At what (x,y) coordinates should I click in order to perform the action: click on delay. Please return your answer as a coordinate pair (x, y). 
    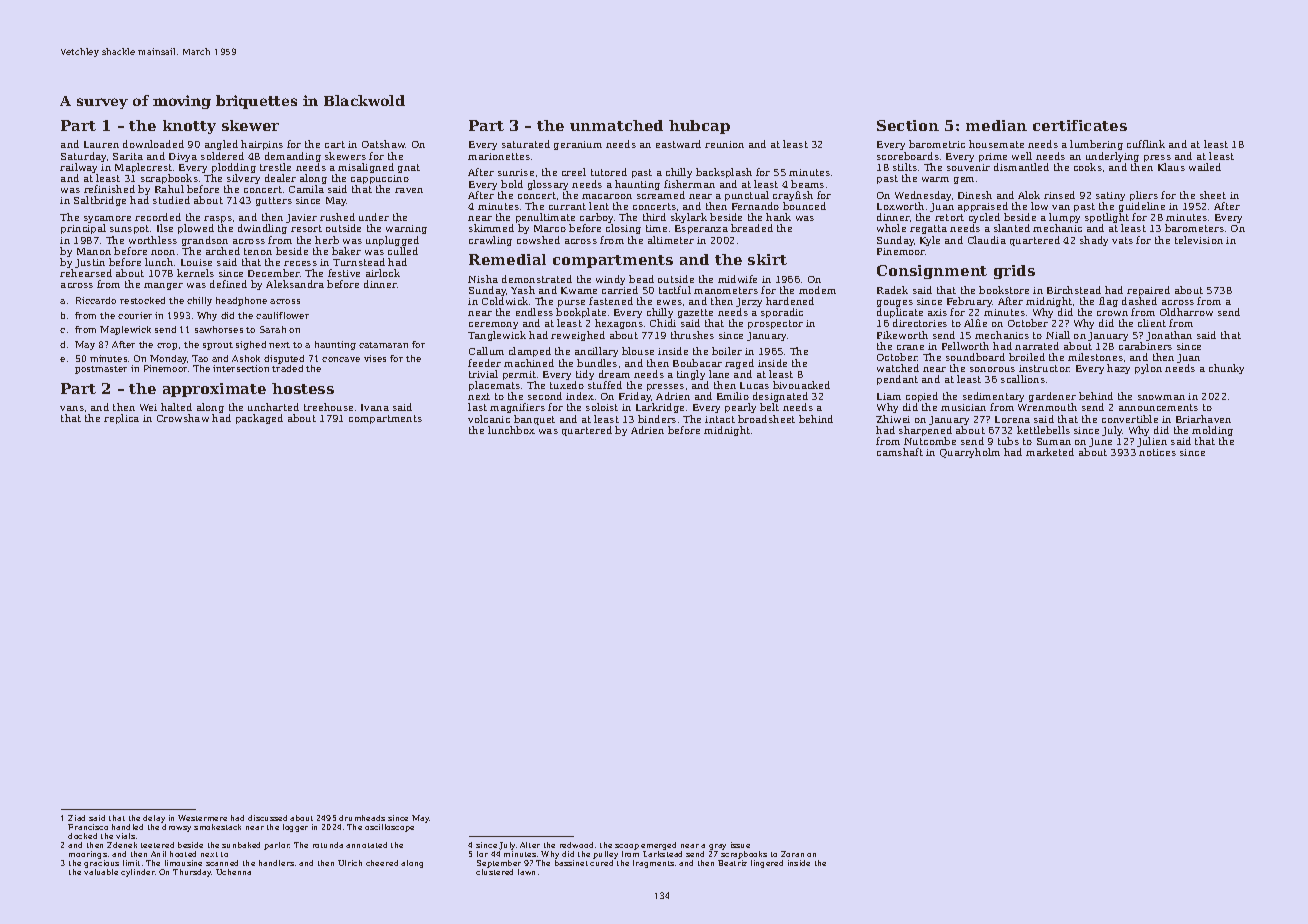
    Looking at the image, I should click on (154, 819).
